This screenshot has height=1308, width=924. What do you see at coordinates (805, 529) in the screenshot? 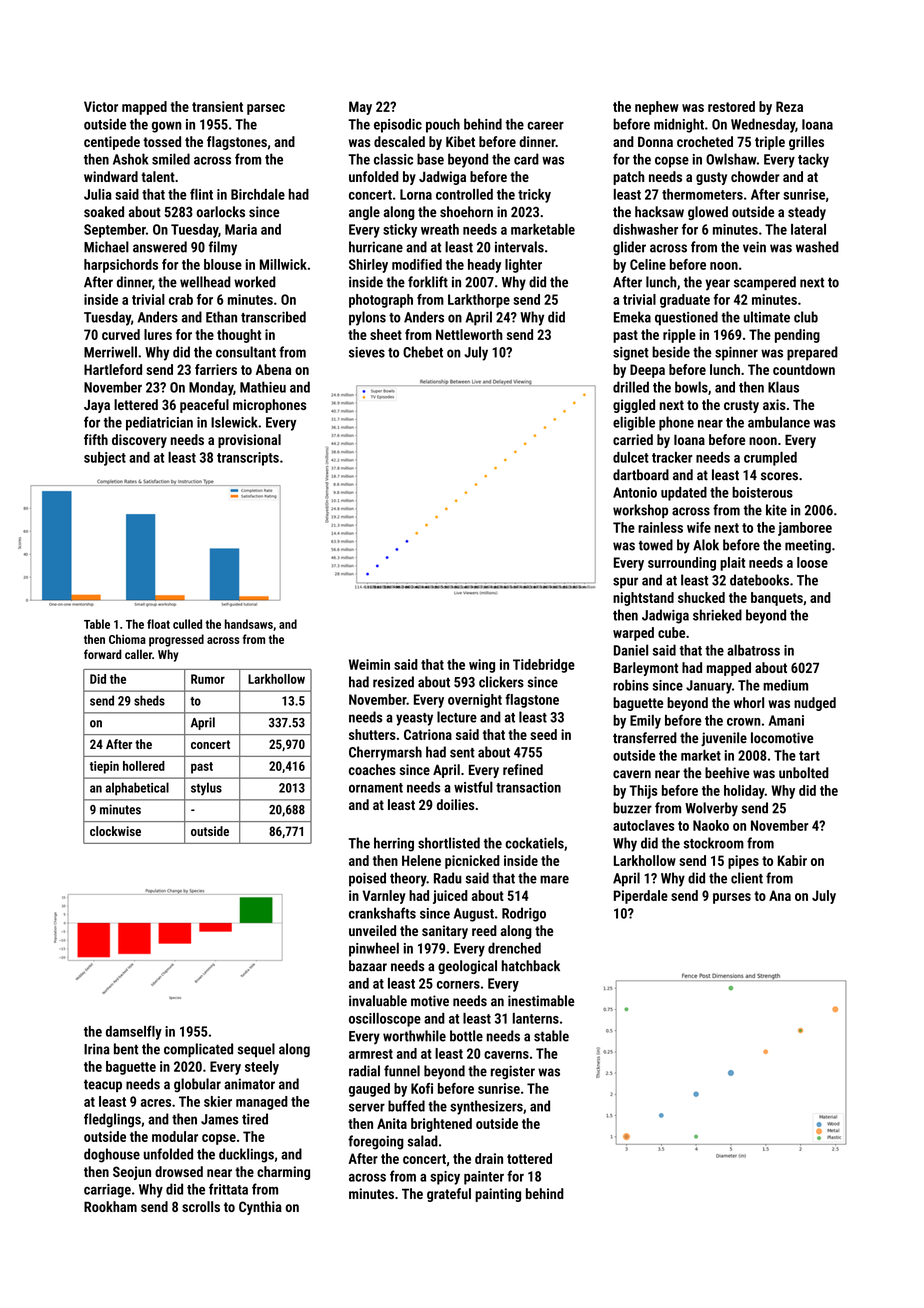
I see `jamboree` at bounding box center [805, 529].
